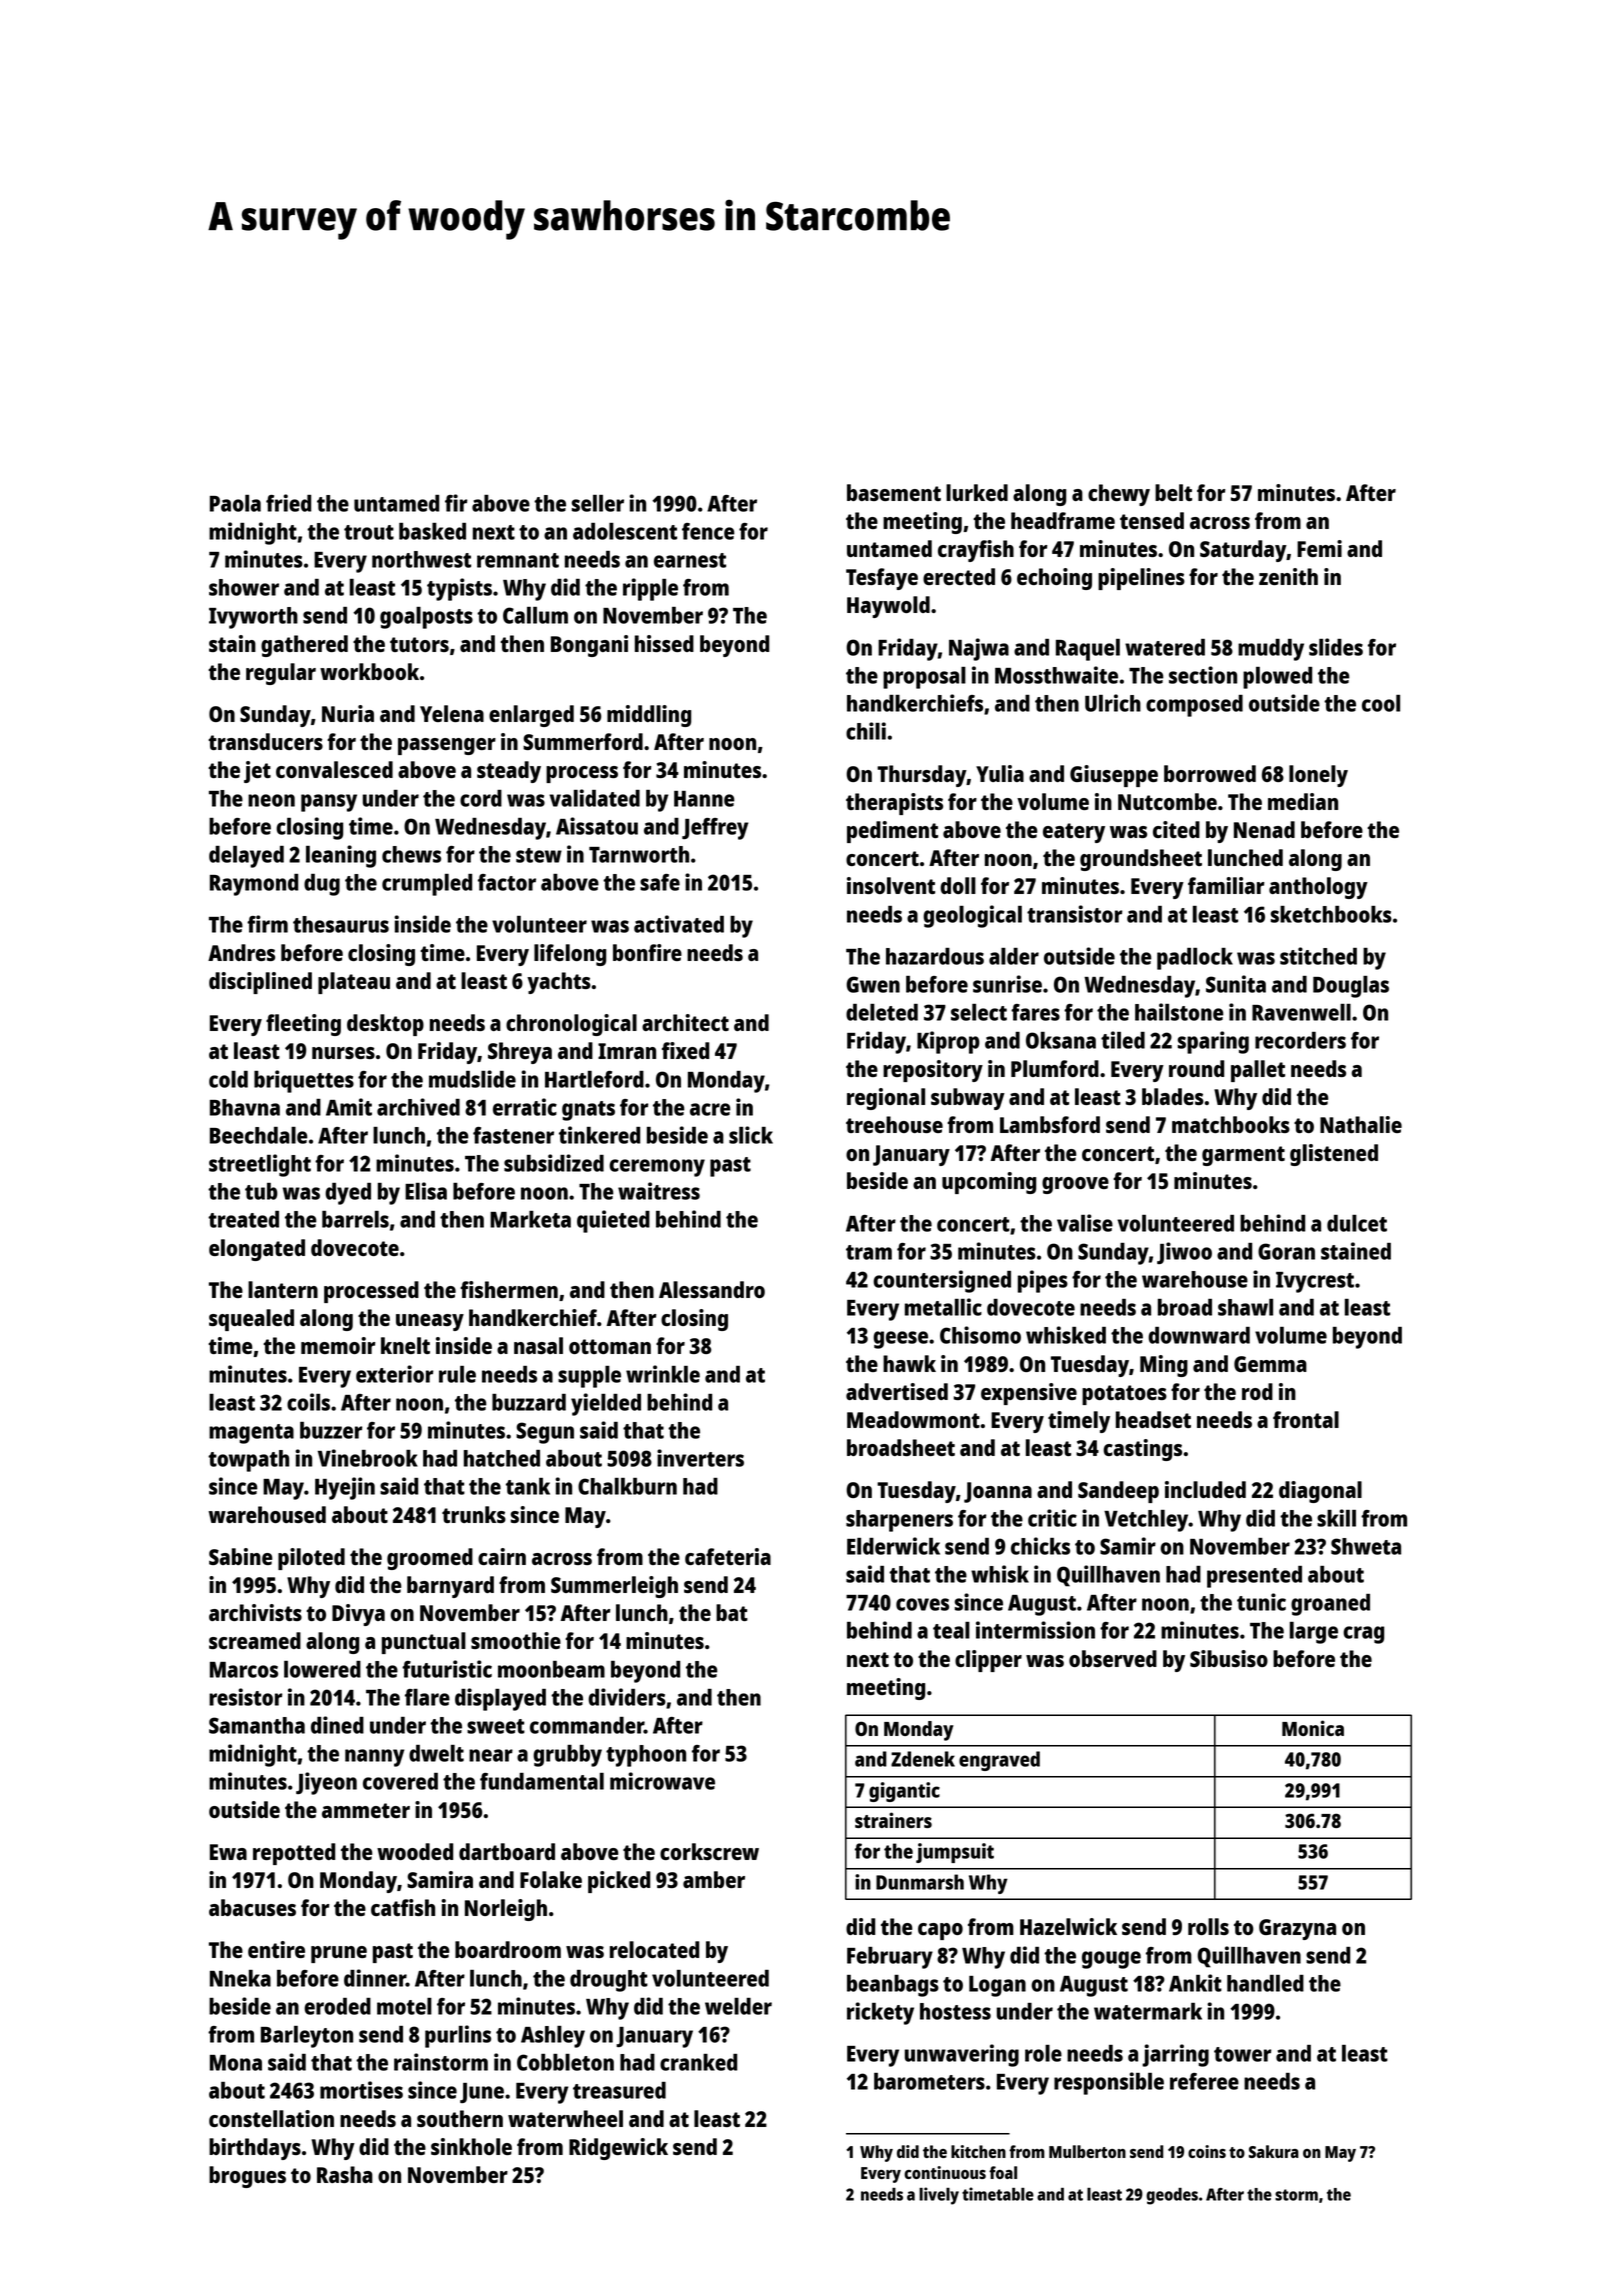  I want to click on median, so click(1303, 801).
